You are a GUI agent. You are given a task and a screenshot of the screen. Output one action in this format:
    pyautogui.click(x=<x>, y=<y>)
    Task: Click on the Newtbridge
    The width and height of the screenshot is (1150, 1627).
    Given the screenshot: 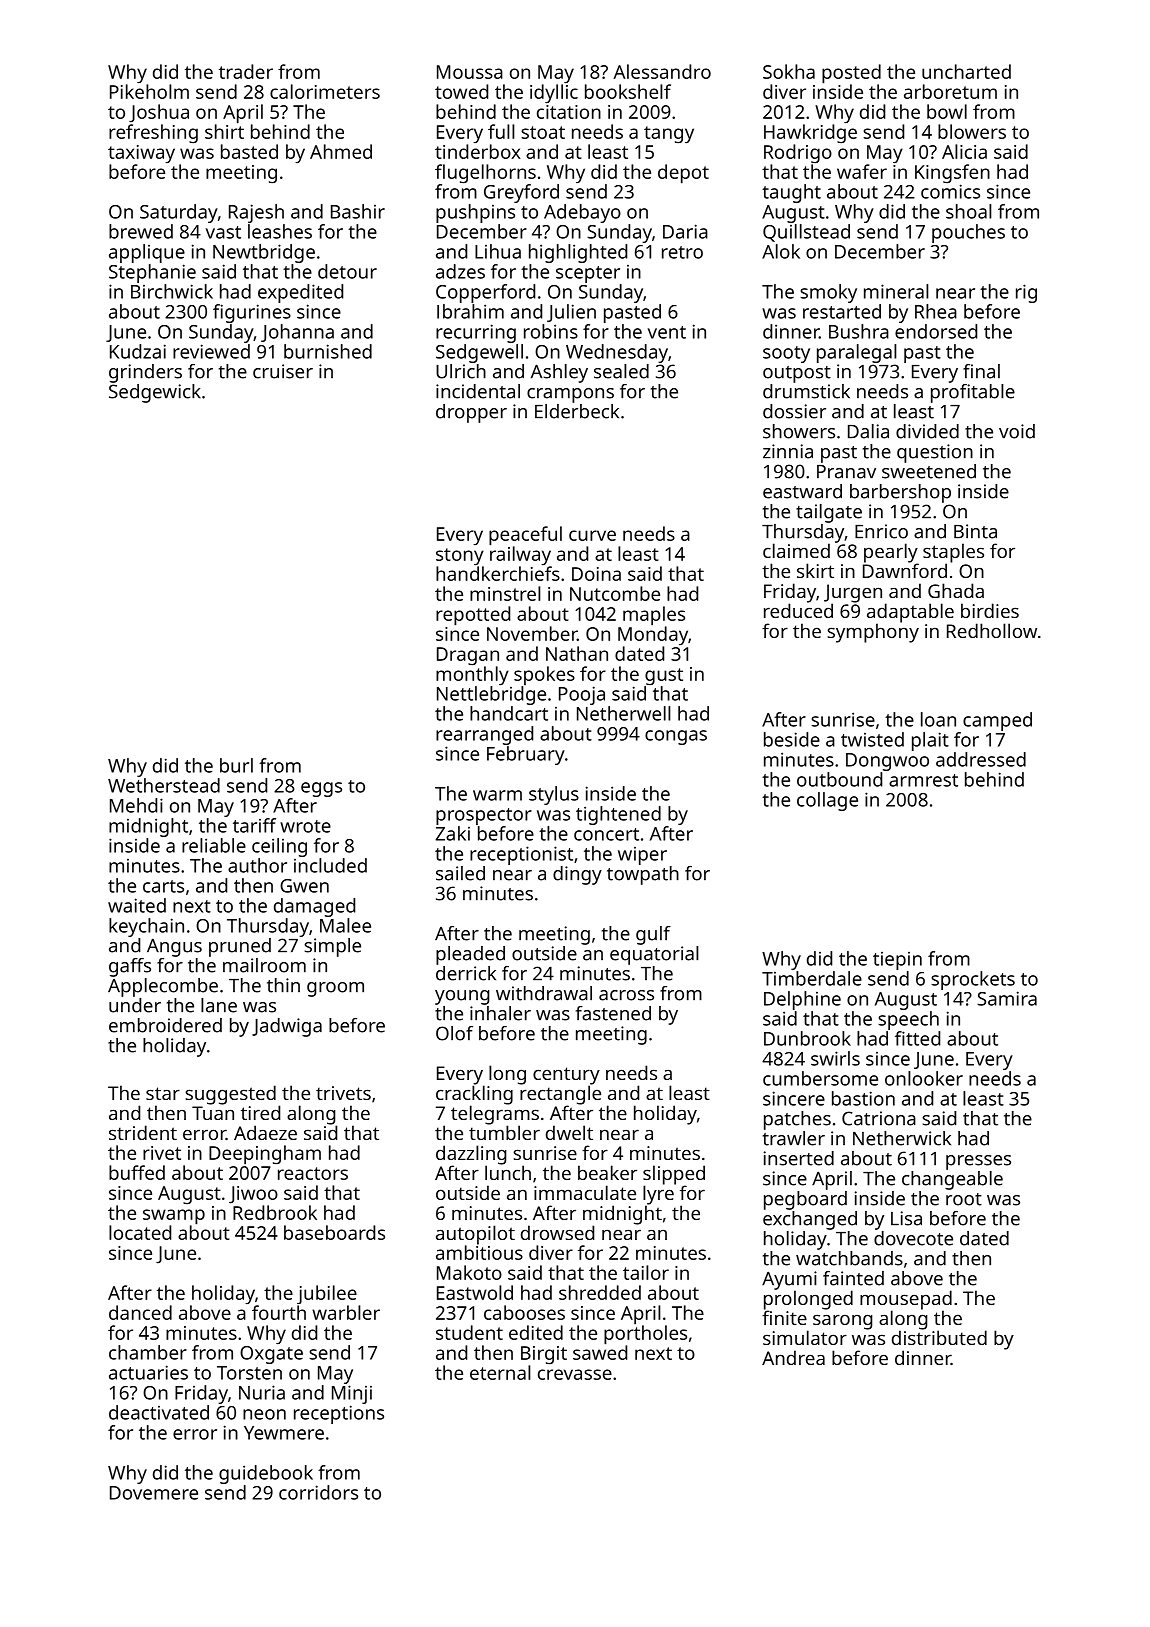 What is the action you would take?
    pyautogui.click(x=264, y=253)
